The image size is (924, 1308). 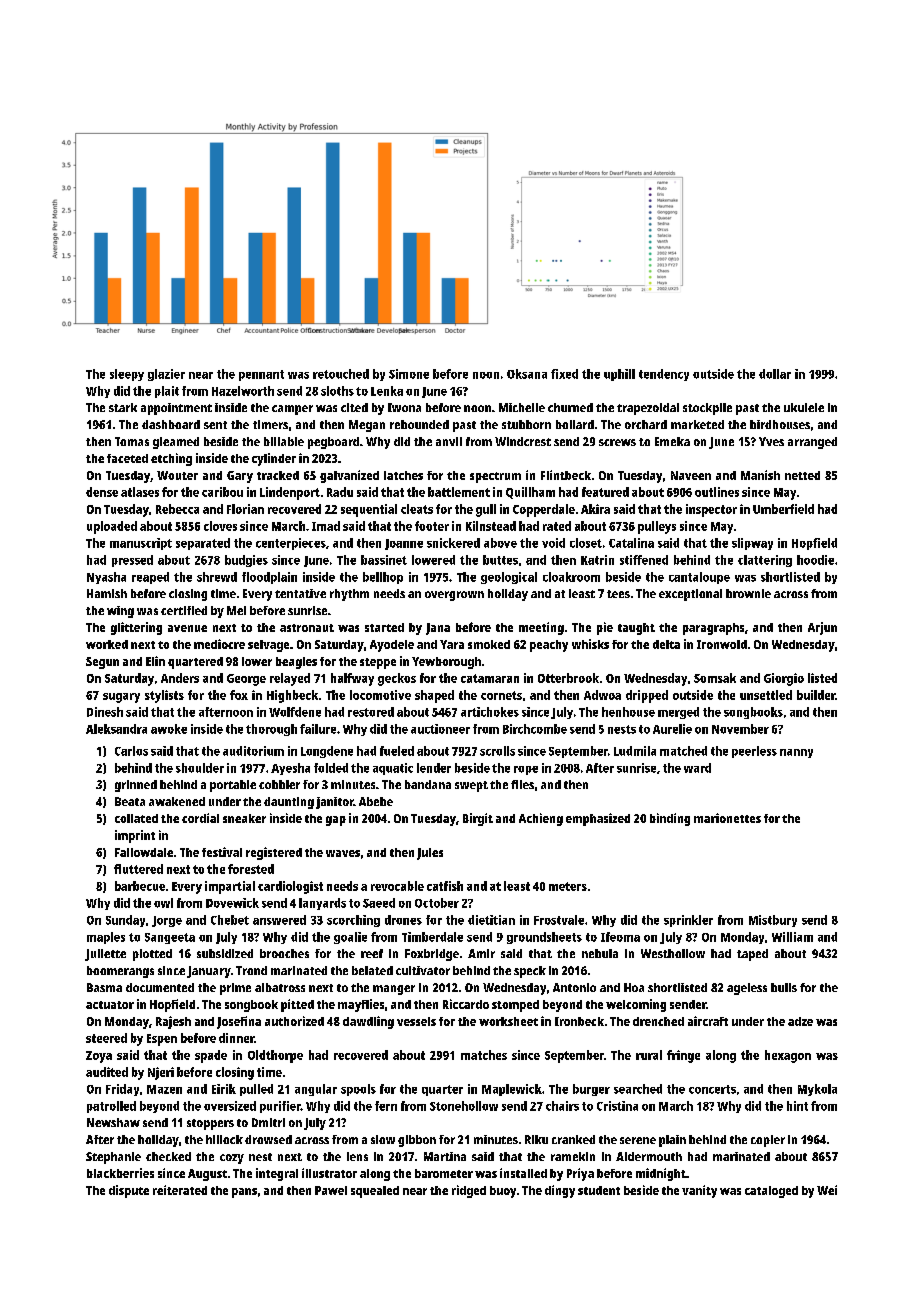 What do you see at coordinates (384, 560) in the screenshot?
I see `bassinet` at bounding box center [384, 560].
